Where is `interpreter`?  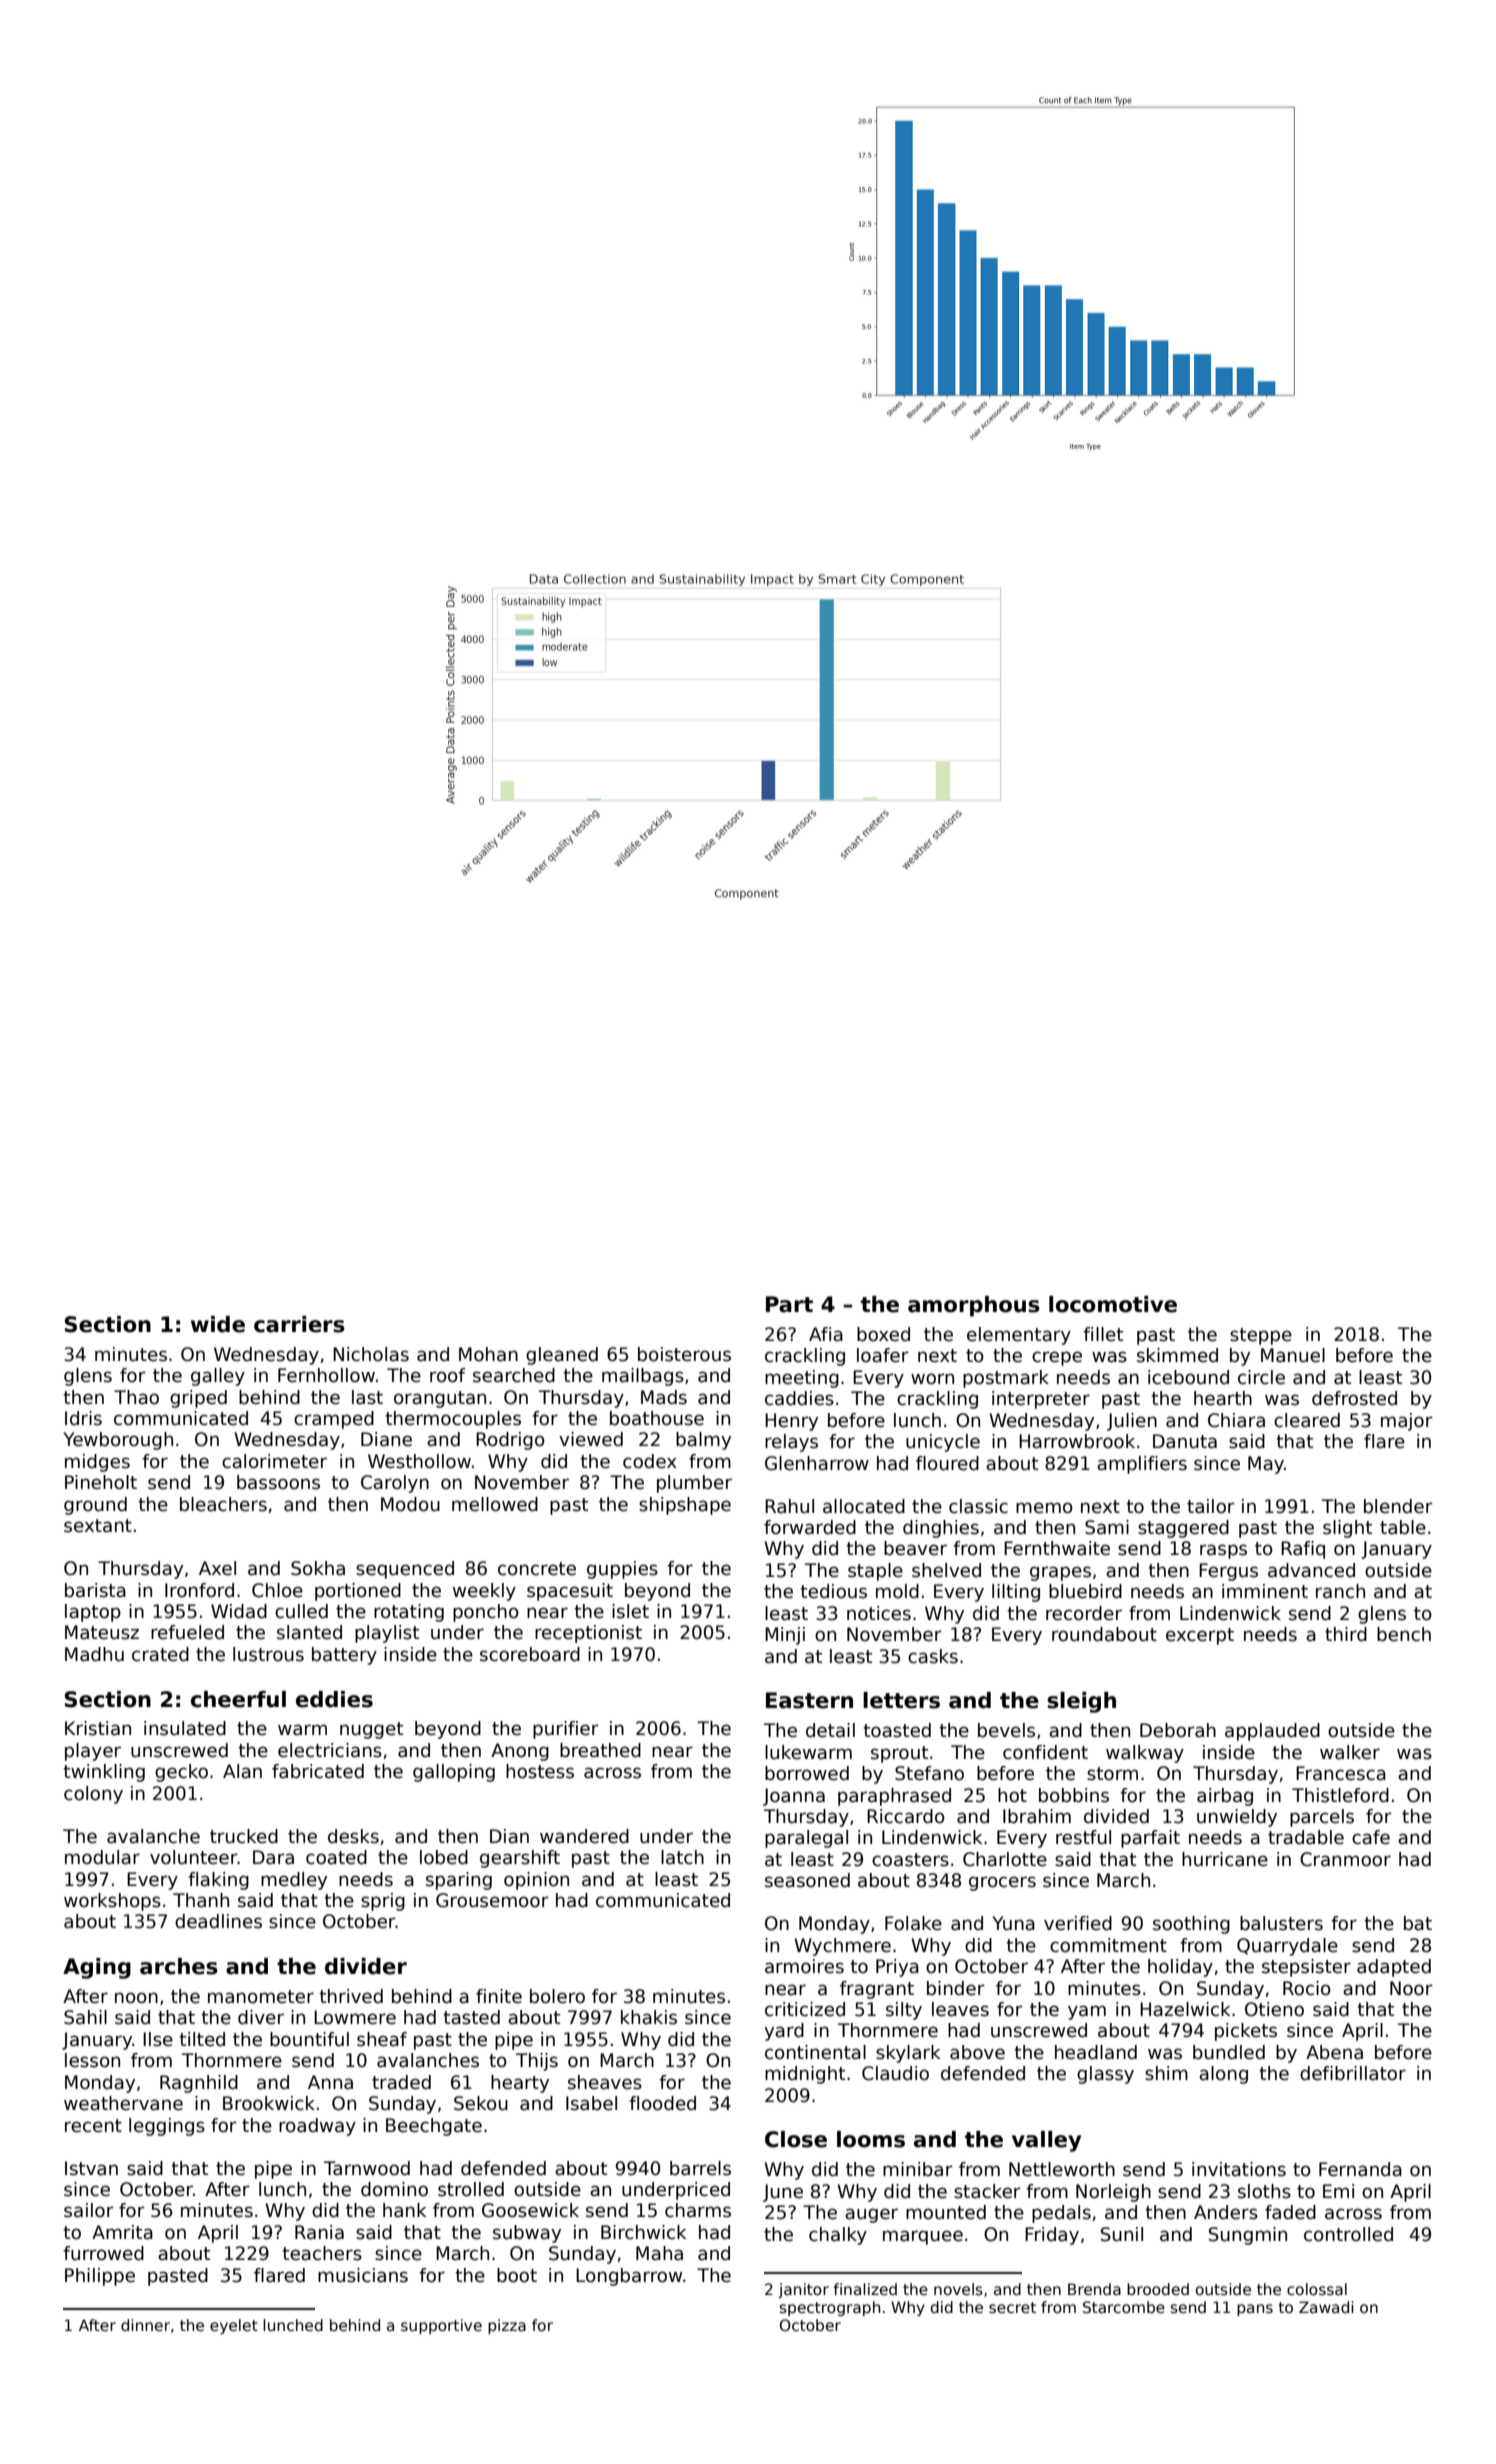
interpreter is located at coordinates (1041, 1400).
